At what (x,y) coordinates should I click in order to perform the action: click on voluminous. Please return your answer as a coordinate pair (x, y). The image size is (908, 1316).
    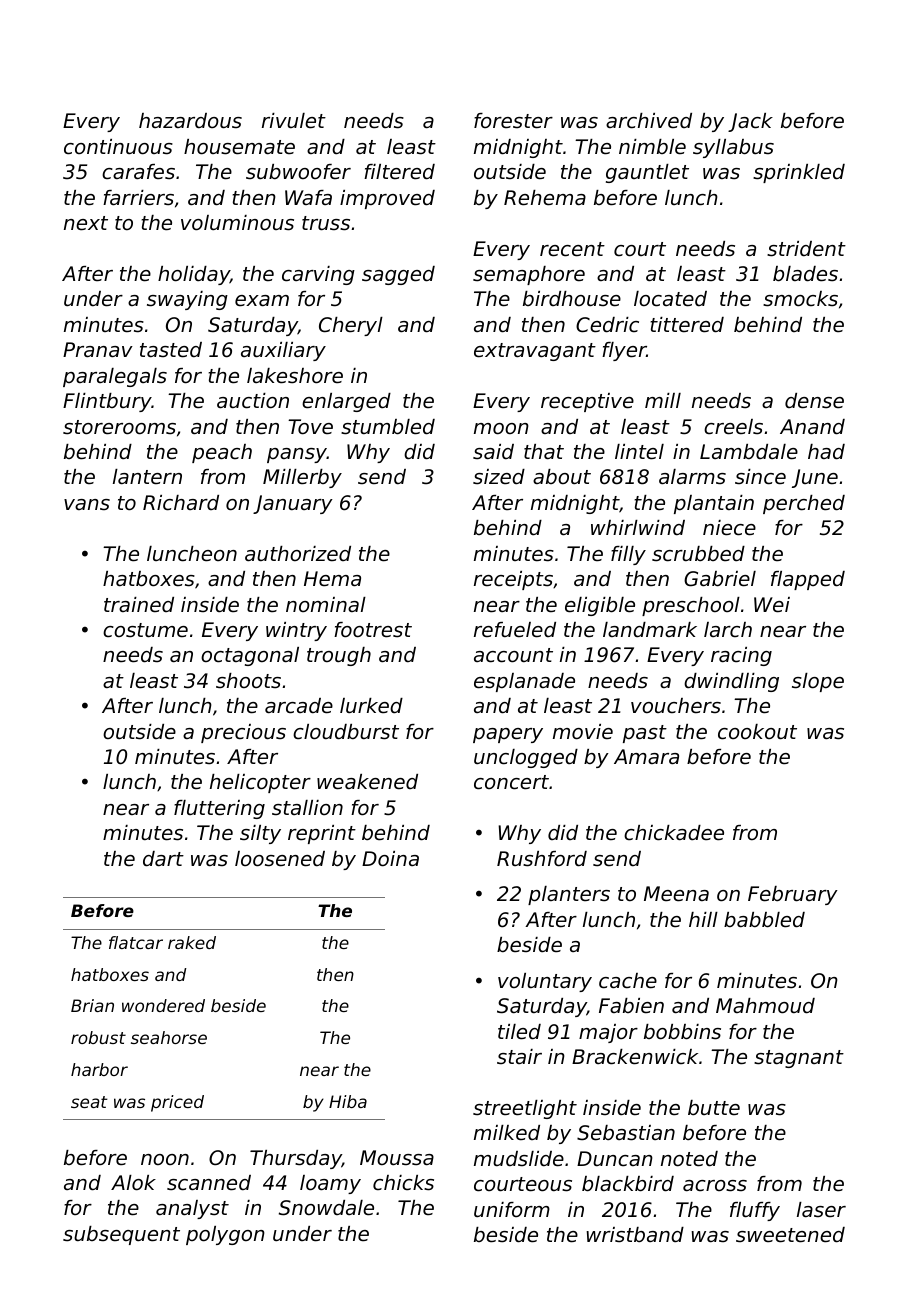
    Looking at the image, I should click on (237, 223).
